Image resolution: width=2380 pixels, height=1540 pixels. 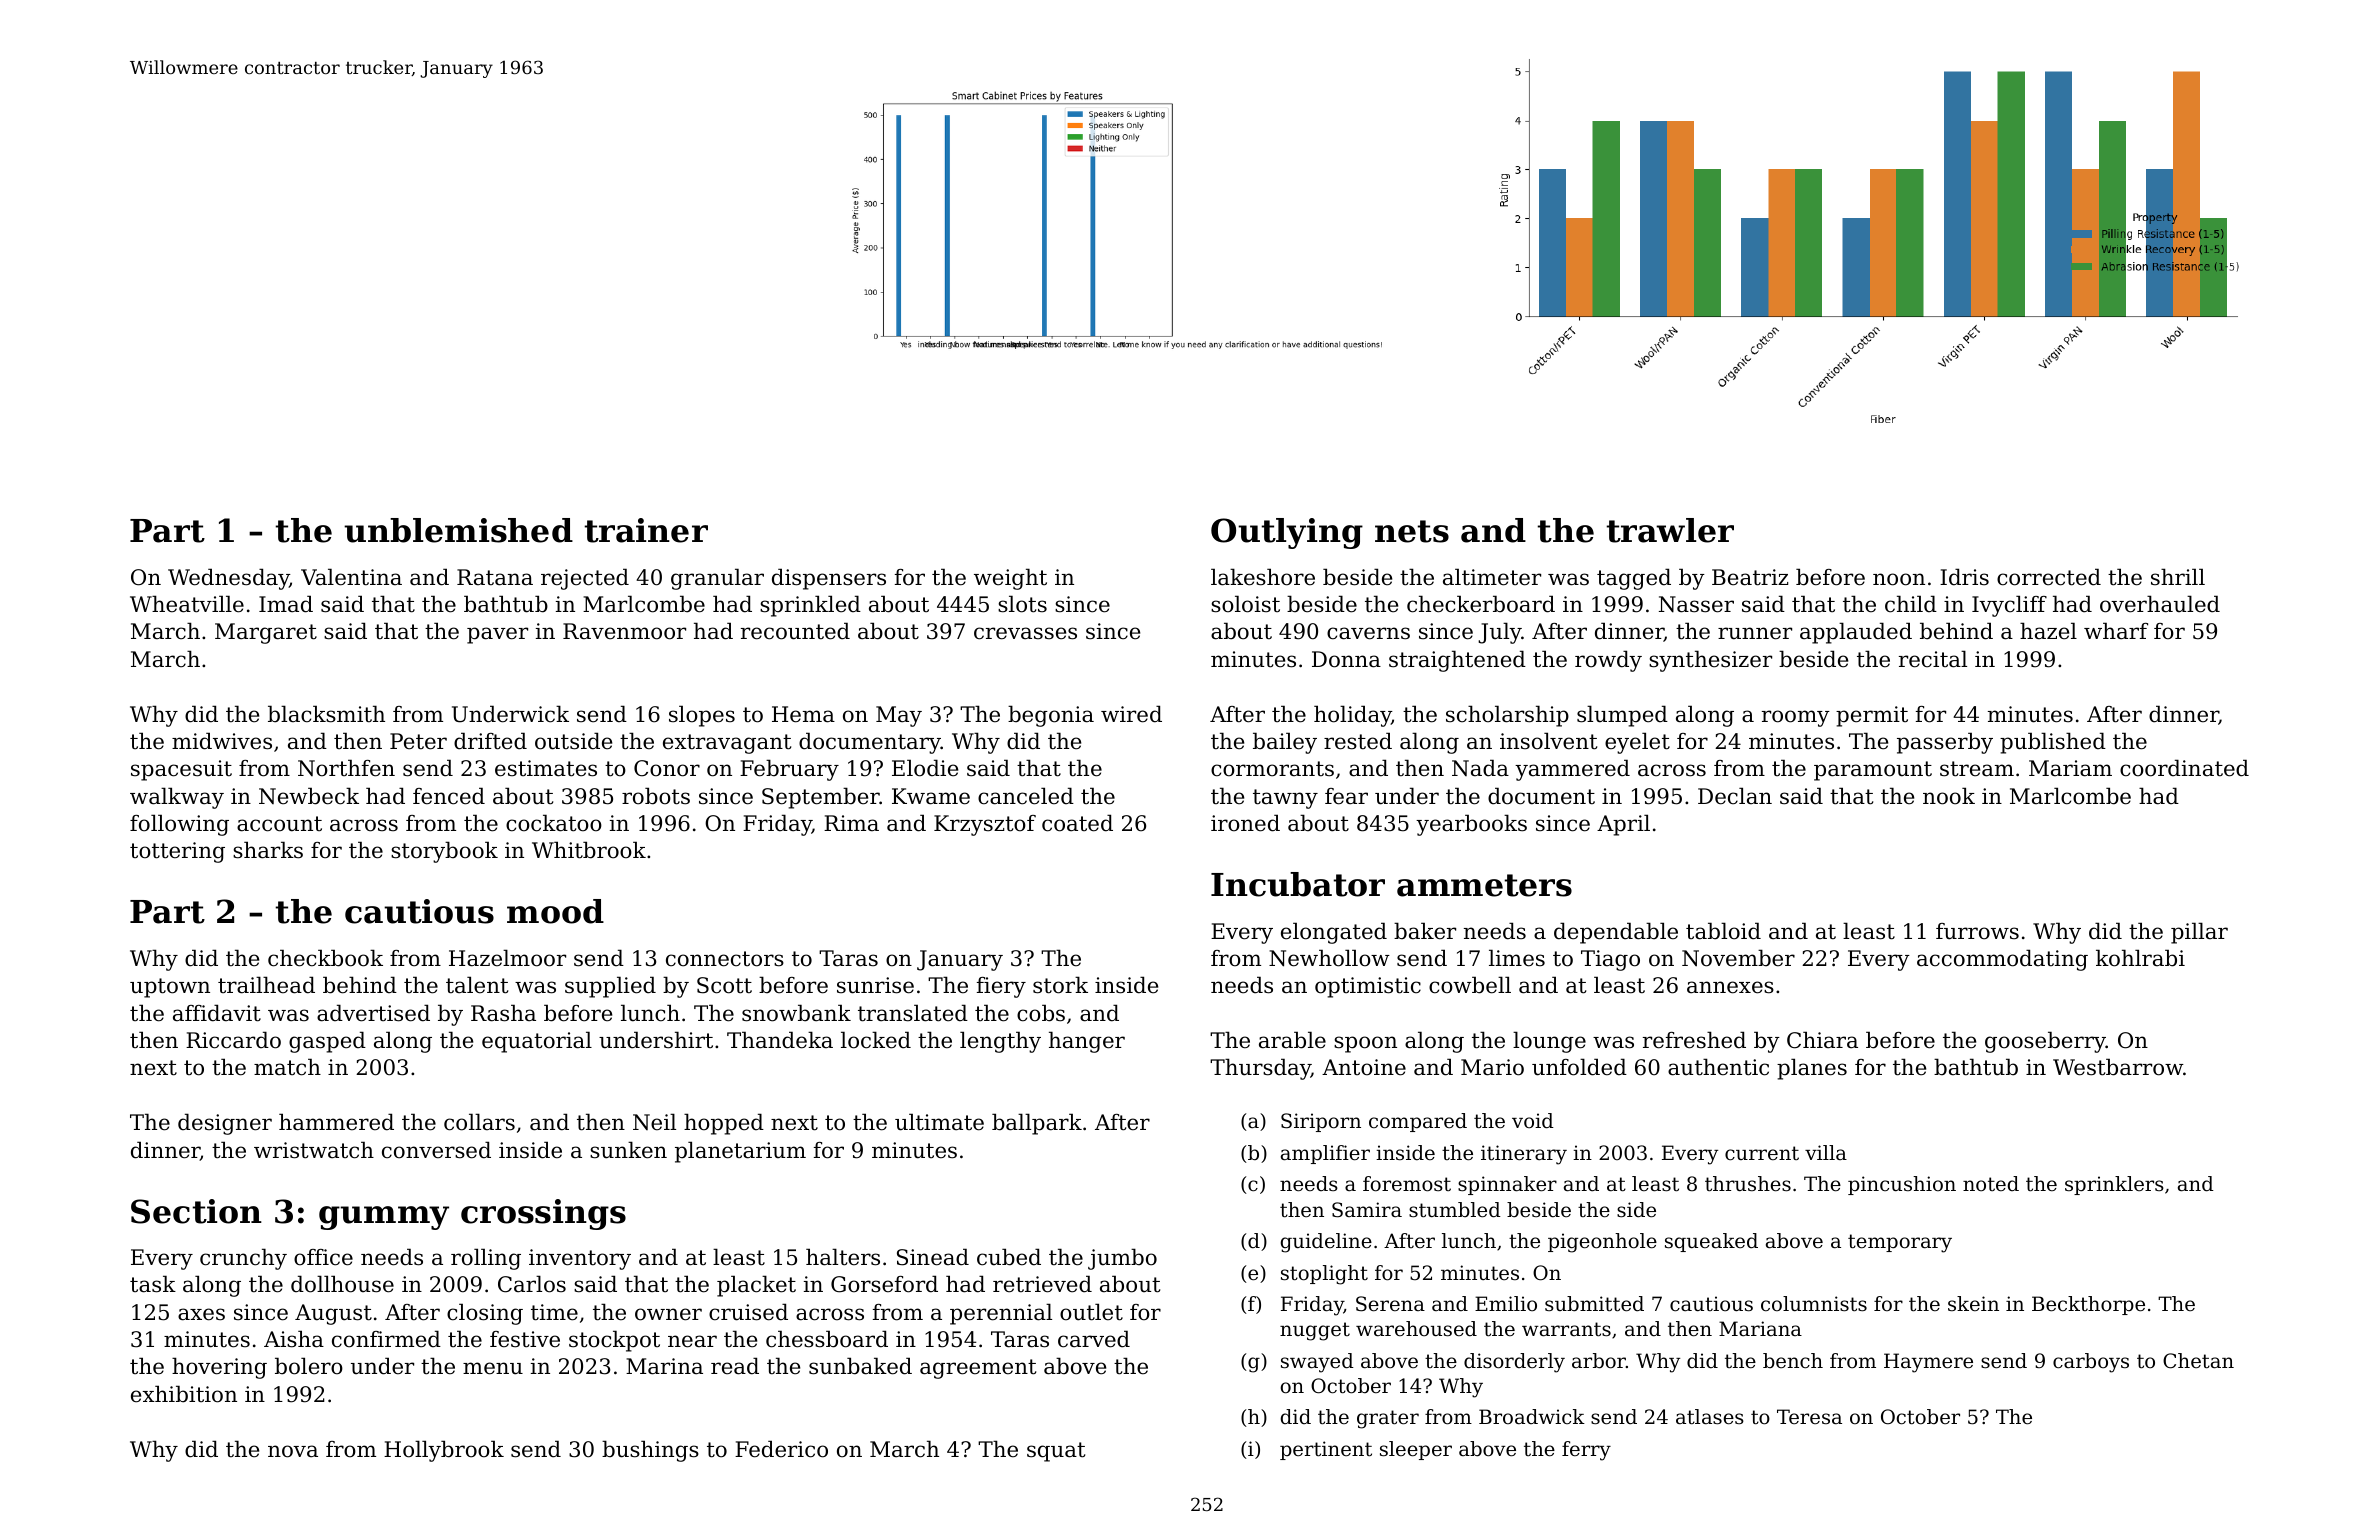 I want to click on Mario, so click(x=1492, y=1067).
